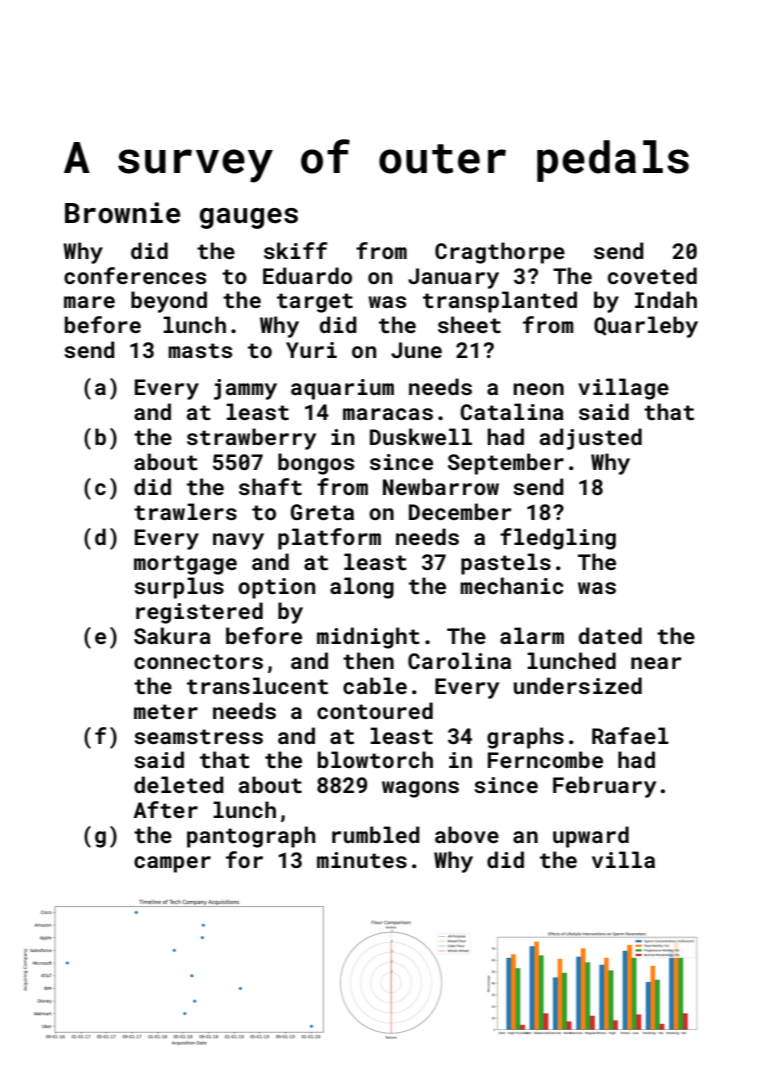 This screenshot has height=1082, width=762. I want to click on deleted, so click(179, 784).
